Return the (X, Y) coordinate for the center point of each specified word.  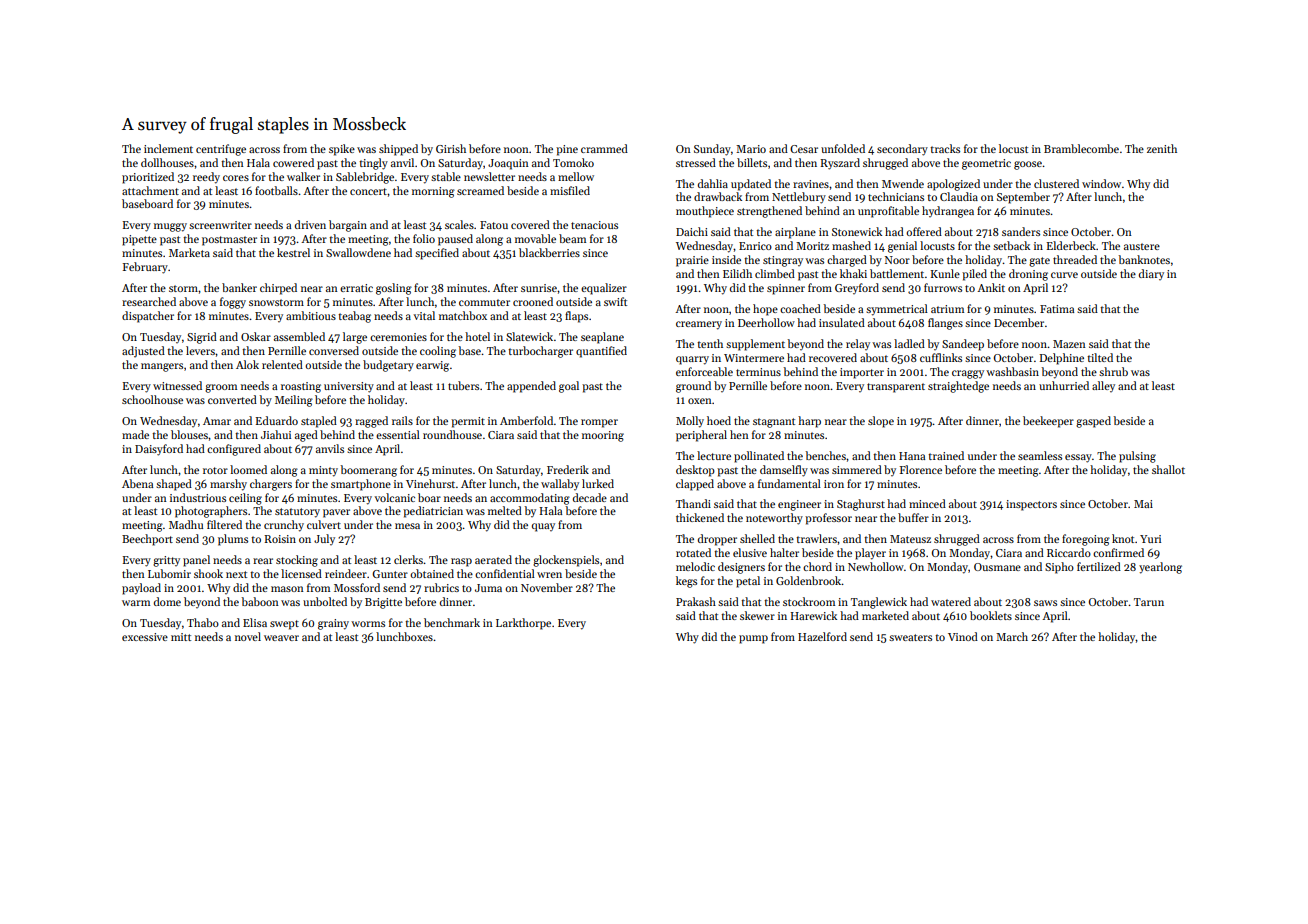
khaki (853, 273)
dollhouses (167, 162)
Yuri (1150, 539)
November (547, 587)
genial (902, 247)
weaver (281, 638)
